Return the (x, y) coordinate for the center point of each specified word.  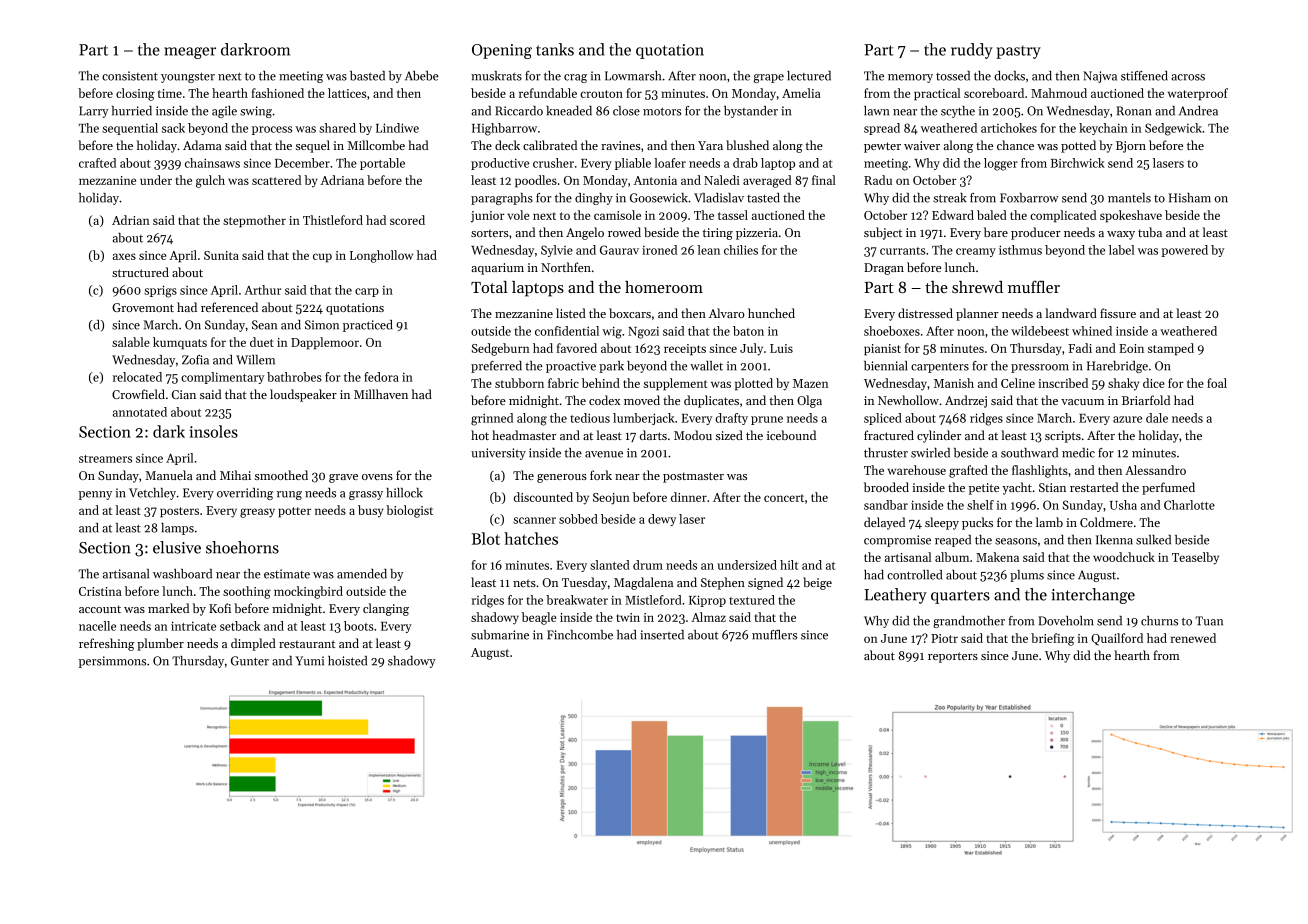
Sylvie (557, 251)
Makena (997, 557)
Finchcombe (580, 635)
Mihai (235, 475)
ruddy (972, 51)
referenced (229, 307)
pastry (1018, 52)
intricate (193, 626)
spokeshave (1131, 216)
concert (784, 498)
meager (190, 53)
